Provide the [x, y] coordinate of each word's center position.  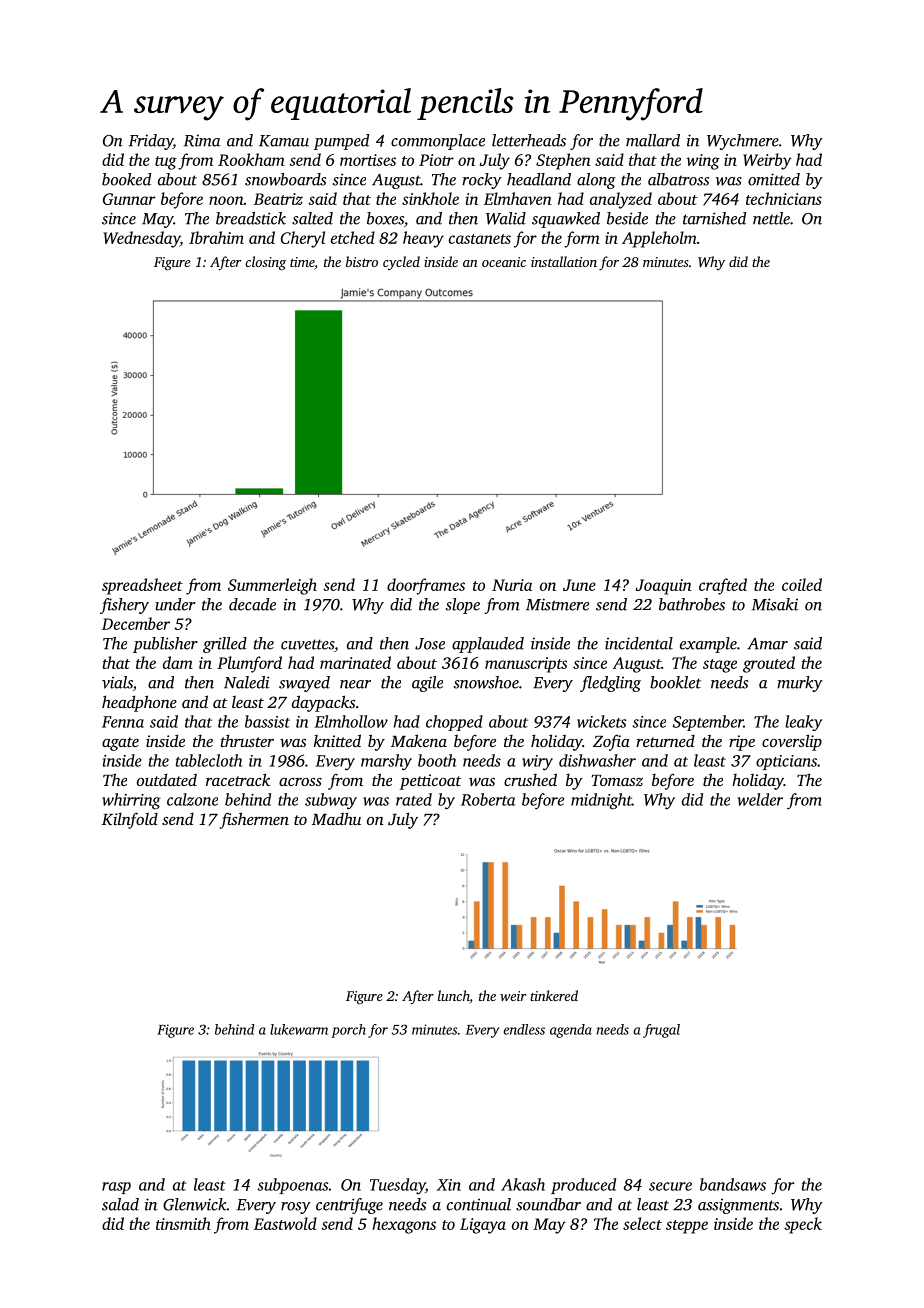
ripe [742, 743]
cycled [401, 263]
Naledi [247, 682]
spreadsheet [142, 586]
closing [265, 263]
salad [120, 1204]
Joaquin [664, 587]
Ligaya [483, 1226]
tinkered [554, 995]
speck [803, 1225]
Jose [430, 644]
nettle [771, 218]
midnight [601, 801]
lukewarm [299, 1029]
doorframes [426, 586]
